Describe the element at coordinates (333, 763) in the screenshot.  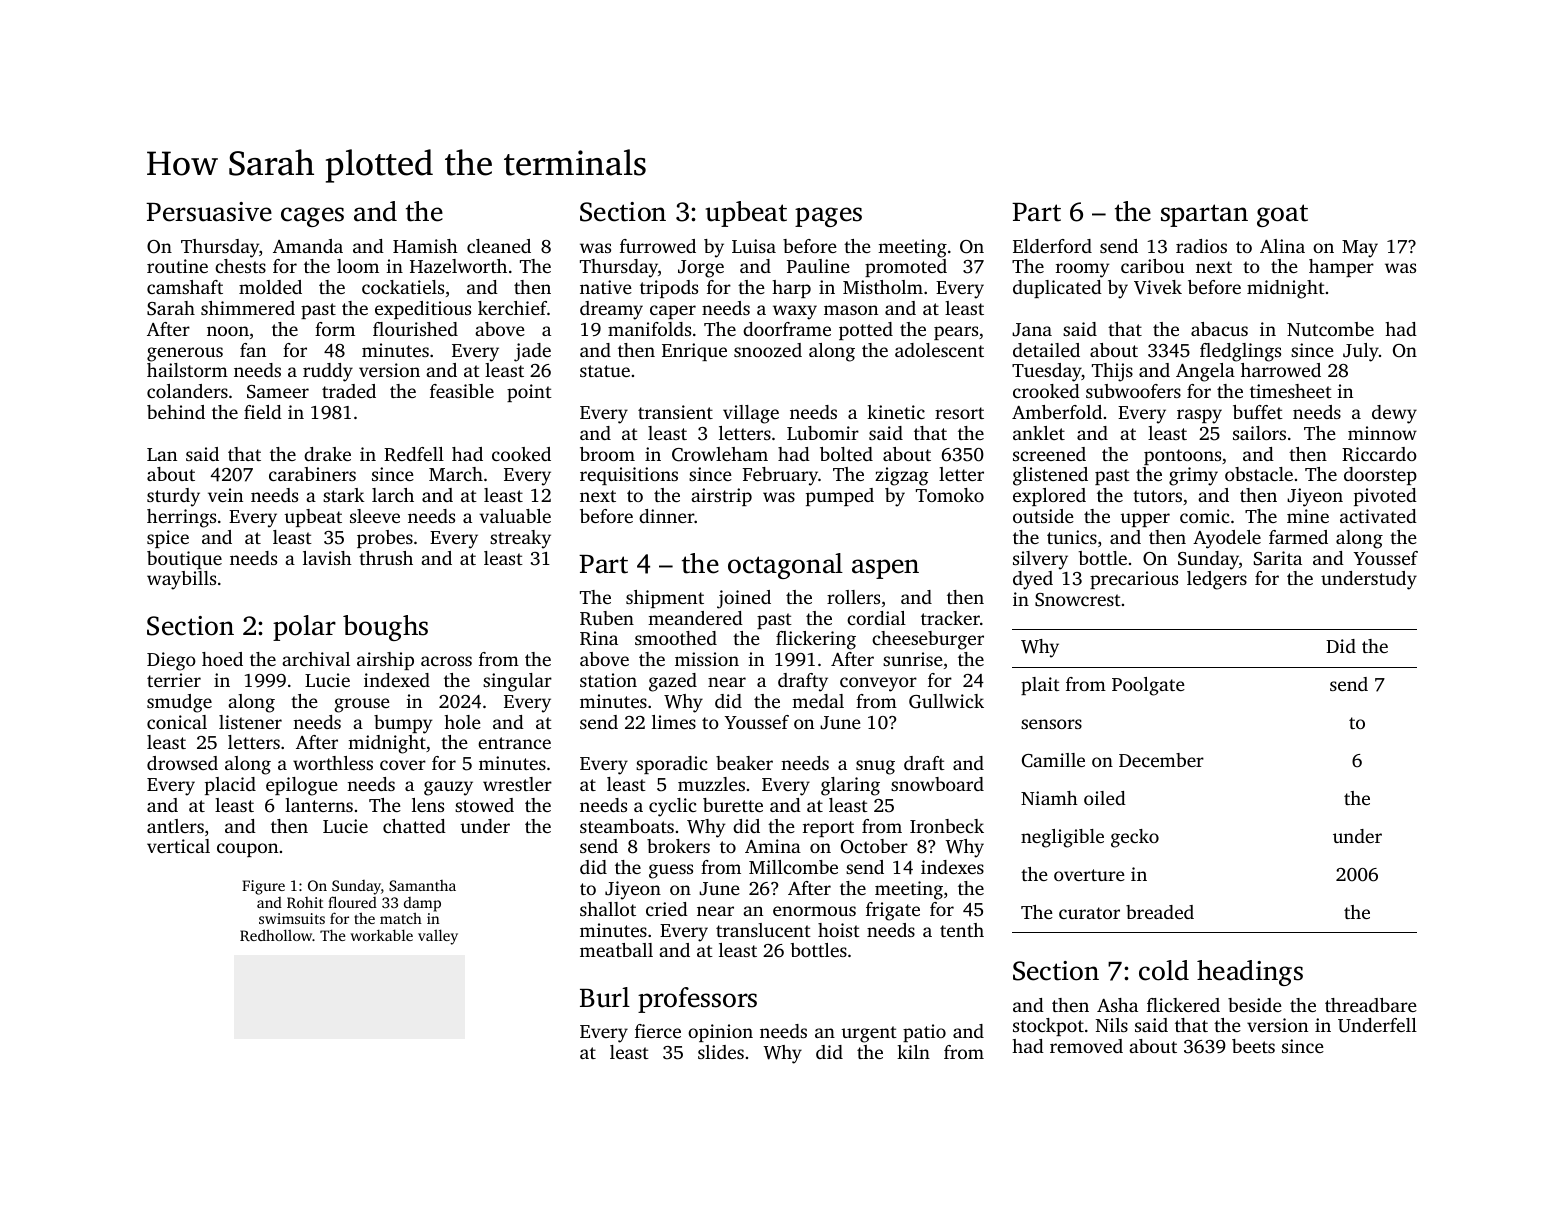
I see `worthless` at that location.
